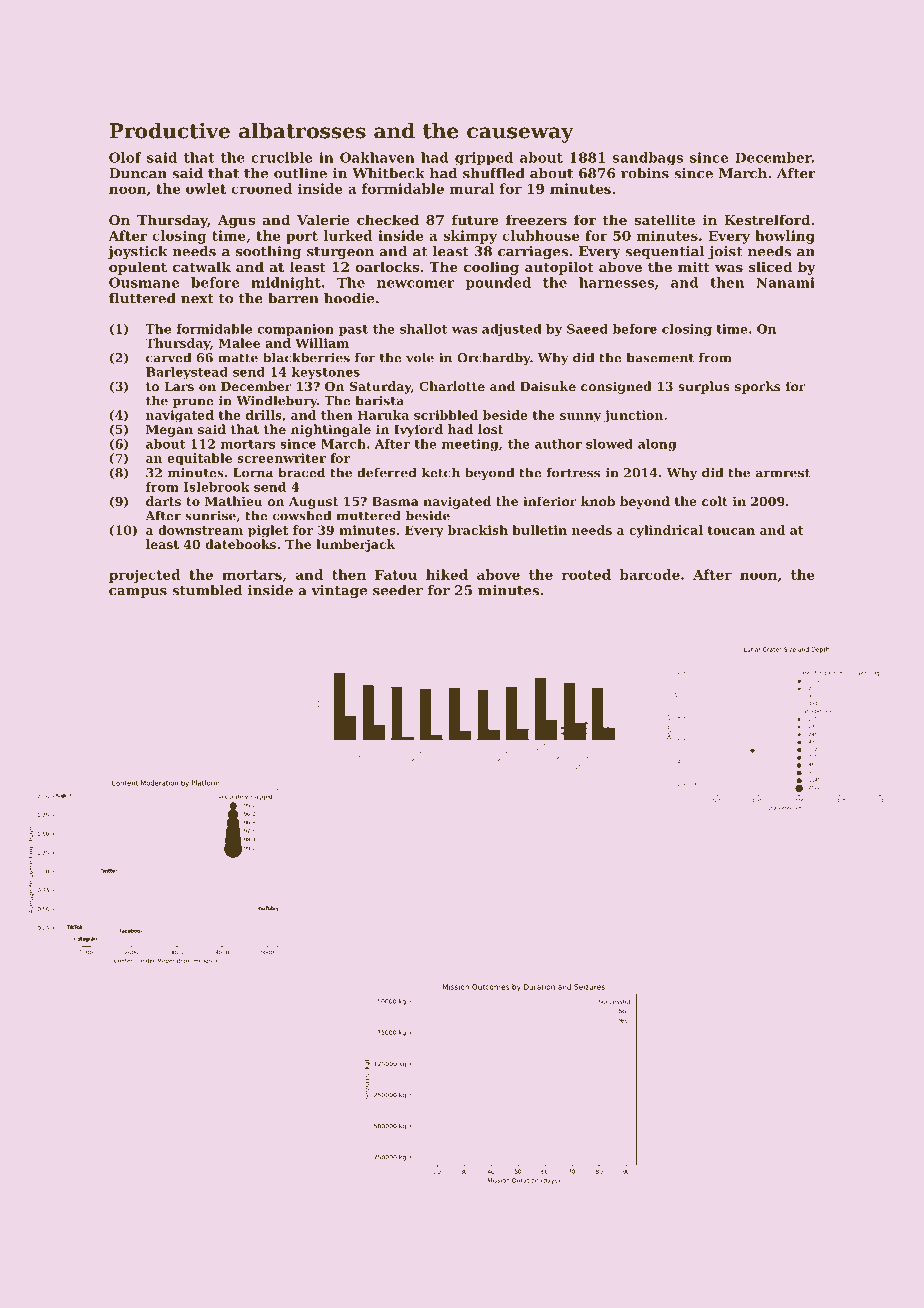 This page has width=924, height=1308. What do you see at coordinates (785, 282) in the page?
I see `Nanami` at bounding box center [785, 282].
